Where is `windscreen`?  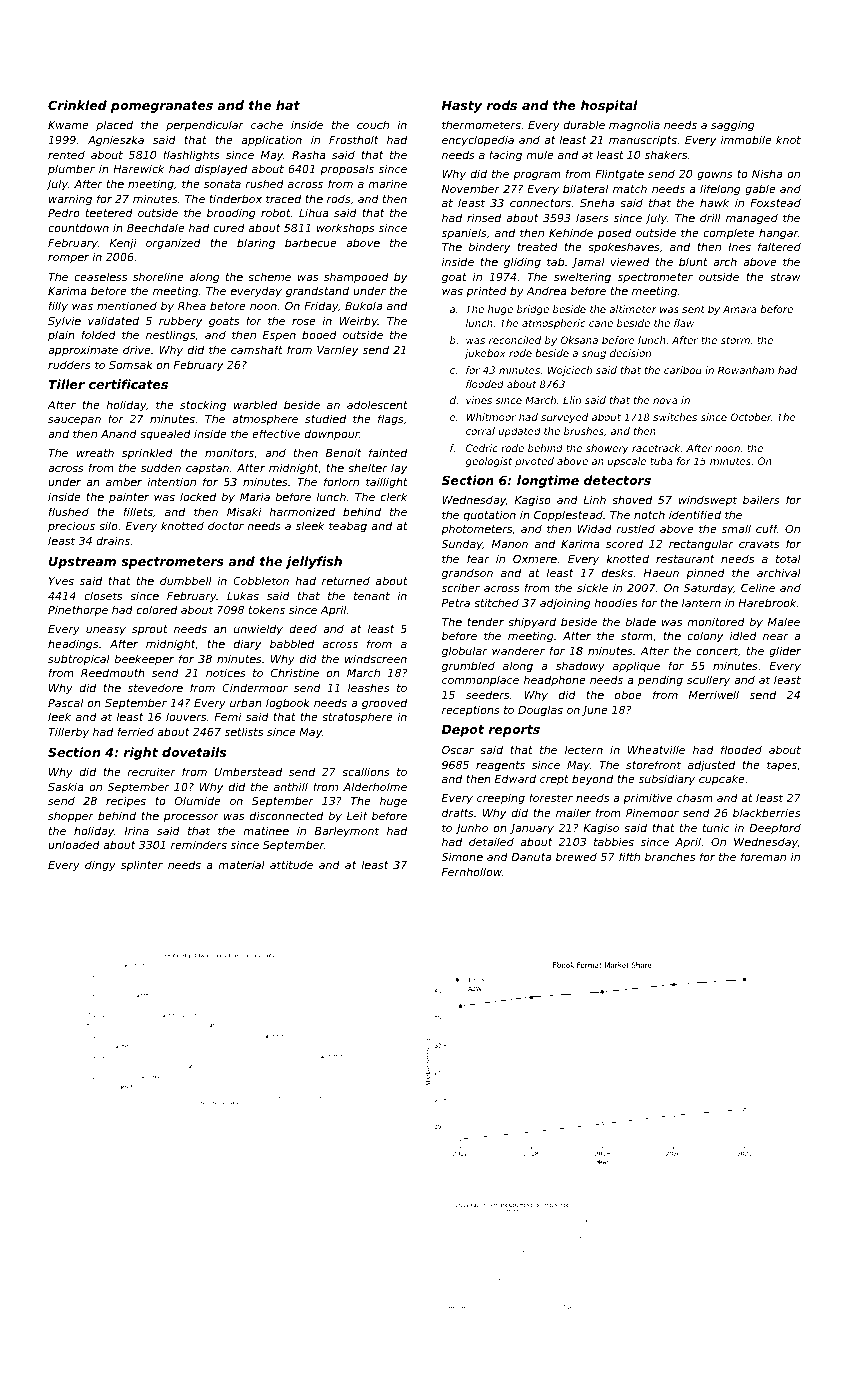 windscreen is located at coordinates (376, 658).
